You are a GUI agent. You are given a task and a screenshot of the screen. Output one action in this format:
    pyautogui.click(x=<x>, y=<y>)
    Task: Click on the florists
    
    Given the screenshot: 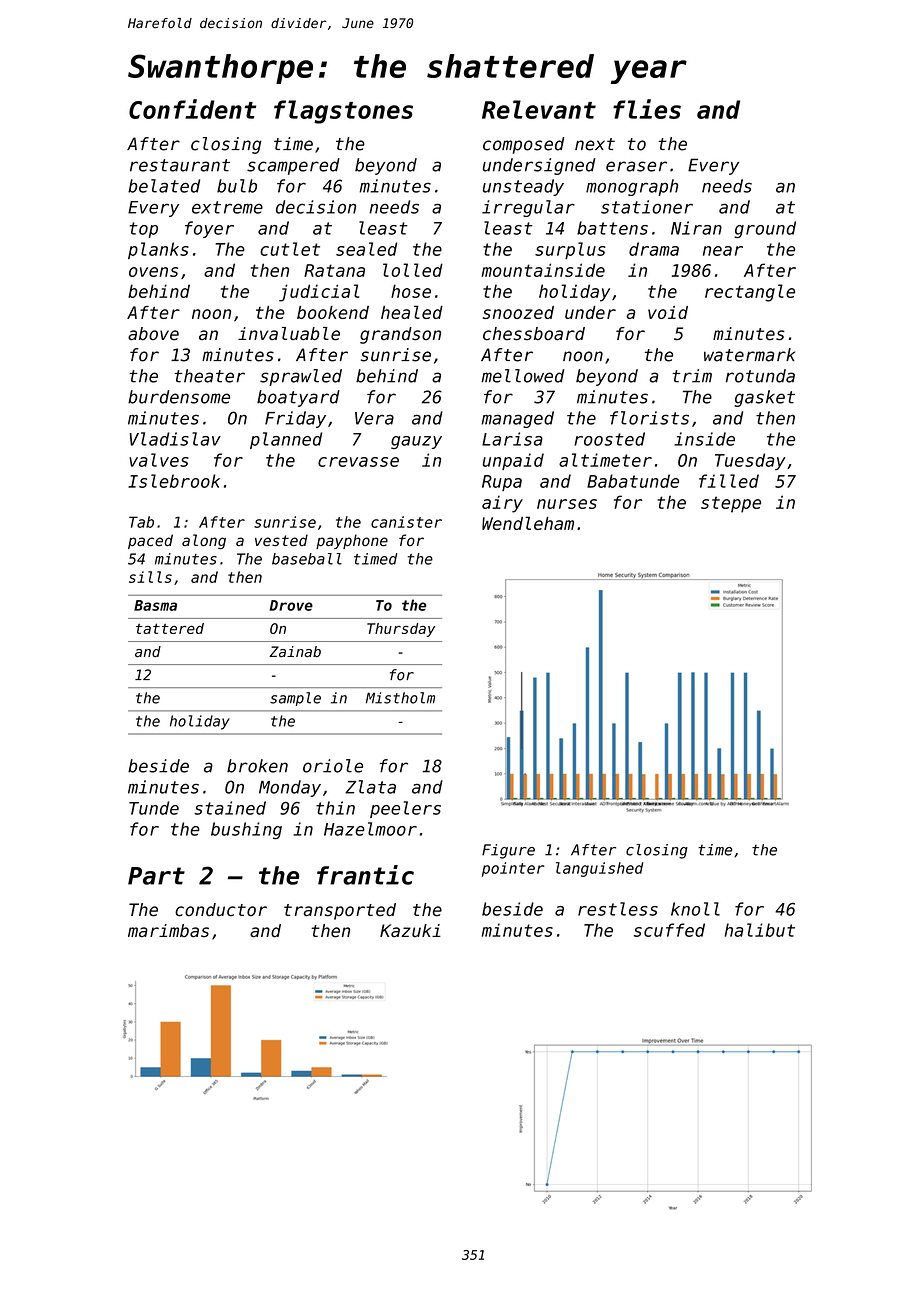 What is the action you would take?
    pyautogui.click(x=649, y=418)
